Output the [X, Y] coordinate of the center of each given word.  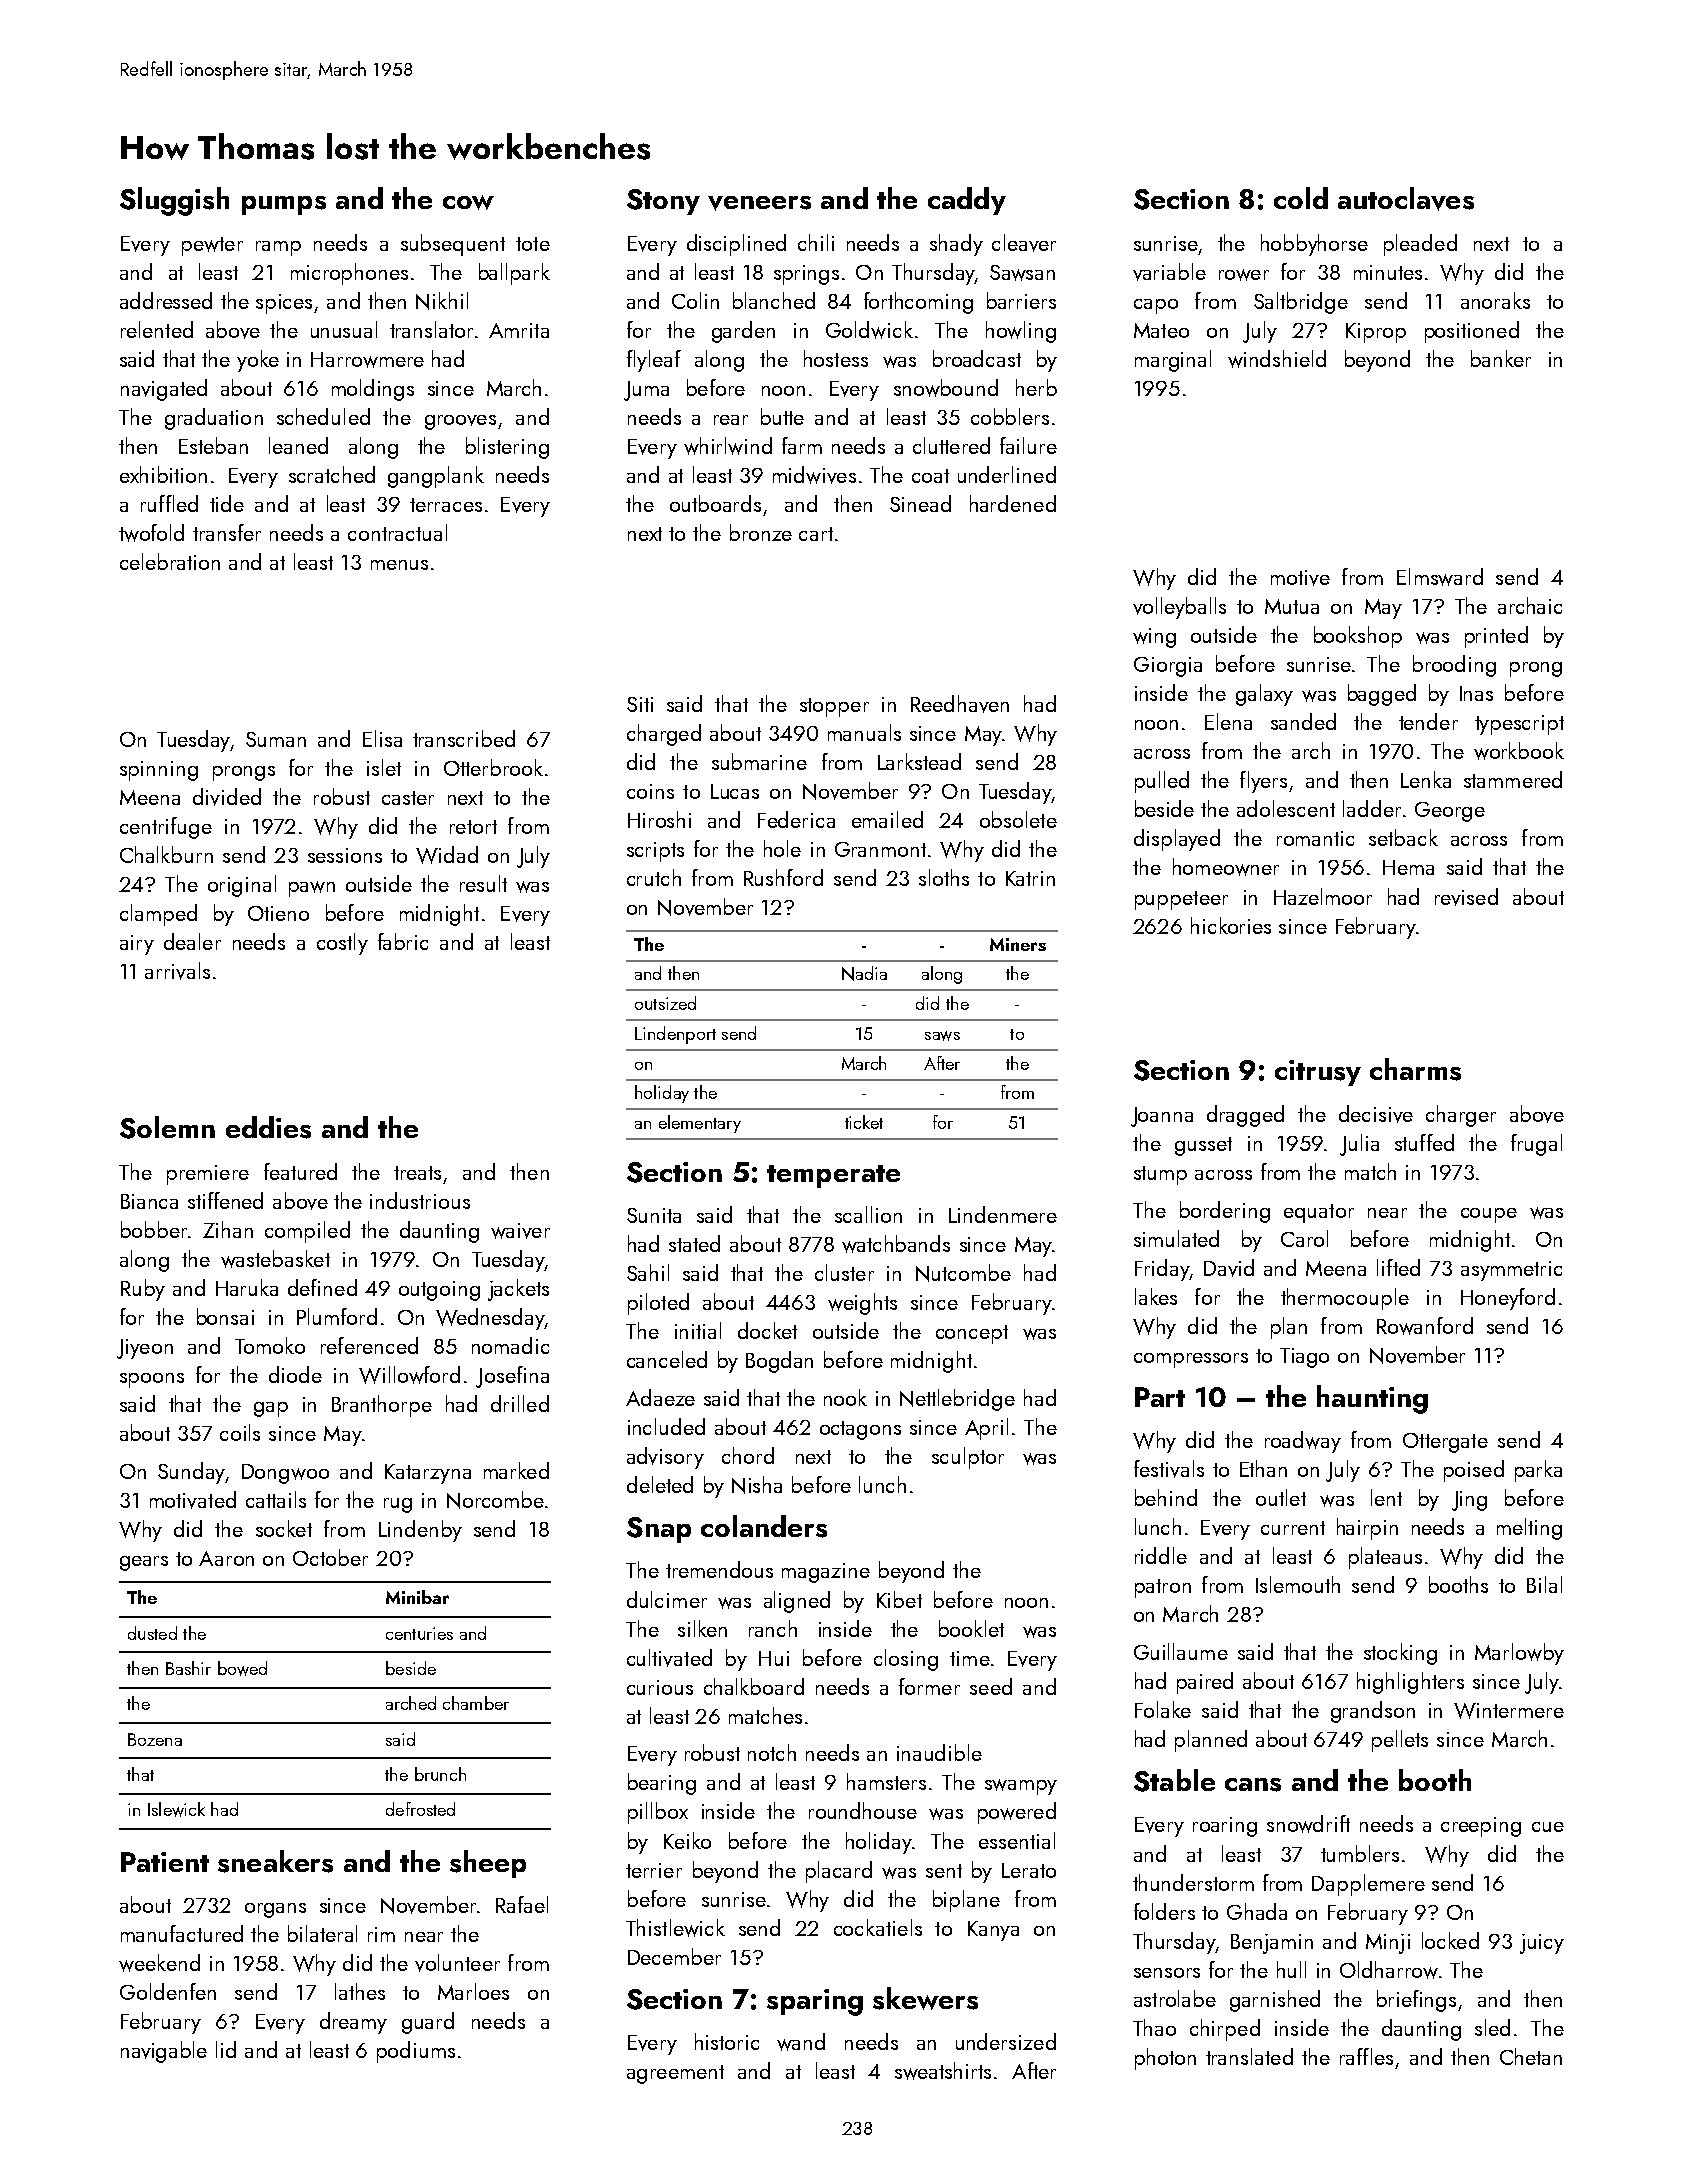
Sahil [648, 1272]
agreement [675, 2074]
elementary [700, 1124]
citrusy [1318, 1073]
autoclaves [1406, 199]
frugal [1536, 1145]
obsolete [1018, 819]
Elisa [382, 738]
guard [428, 2023]
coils [240, 1432]
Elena [1228, 721]
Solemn [167, 1127]
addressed [166, 300]
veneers [759, 203]
